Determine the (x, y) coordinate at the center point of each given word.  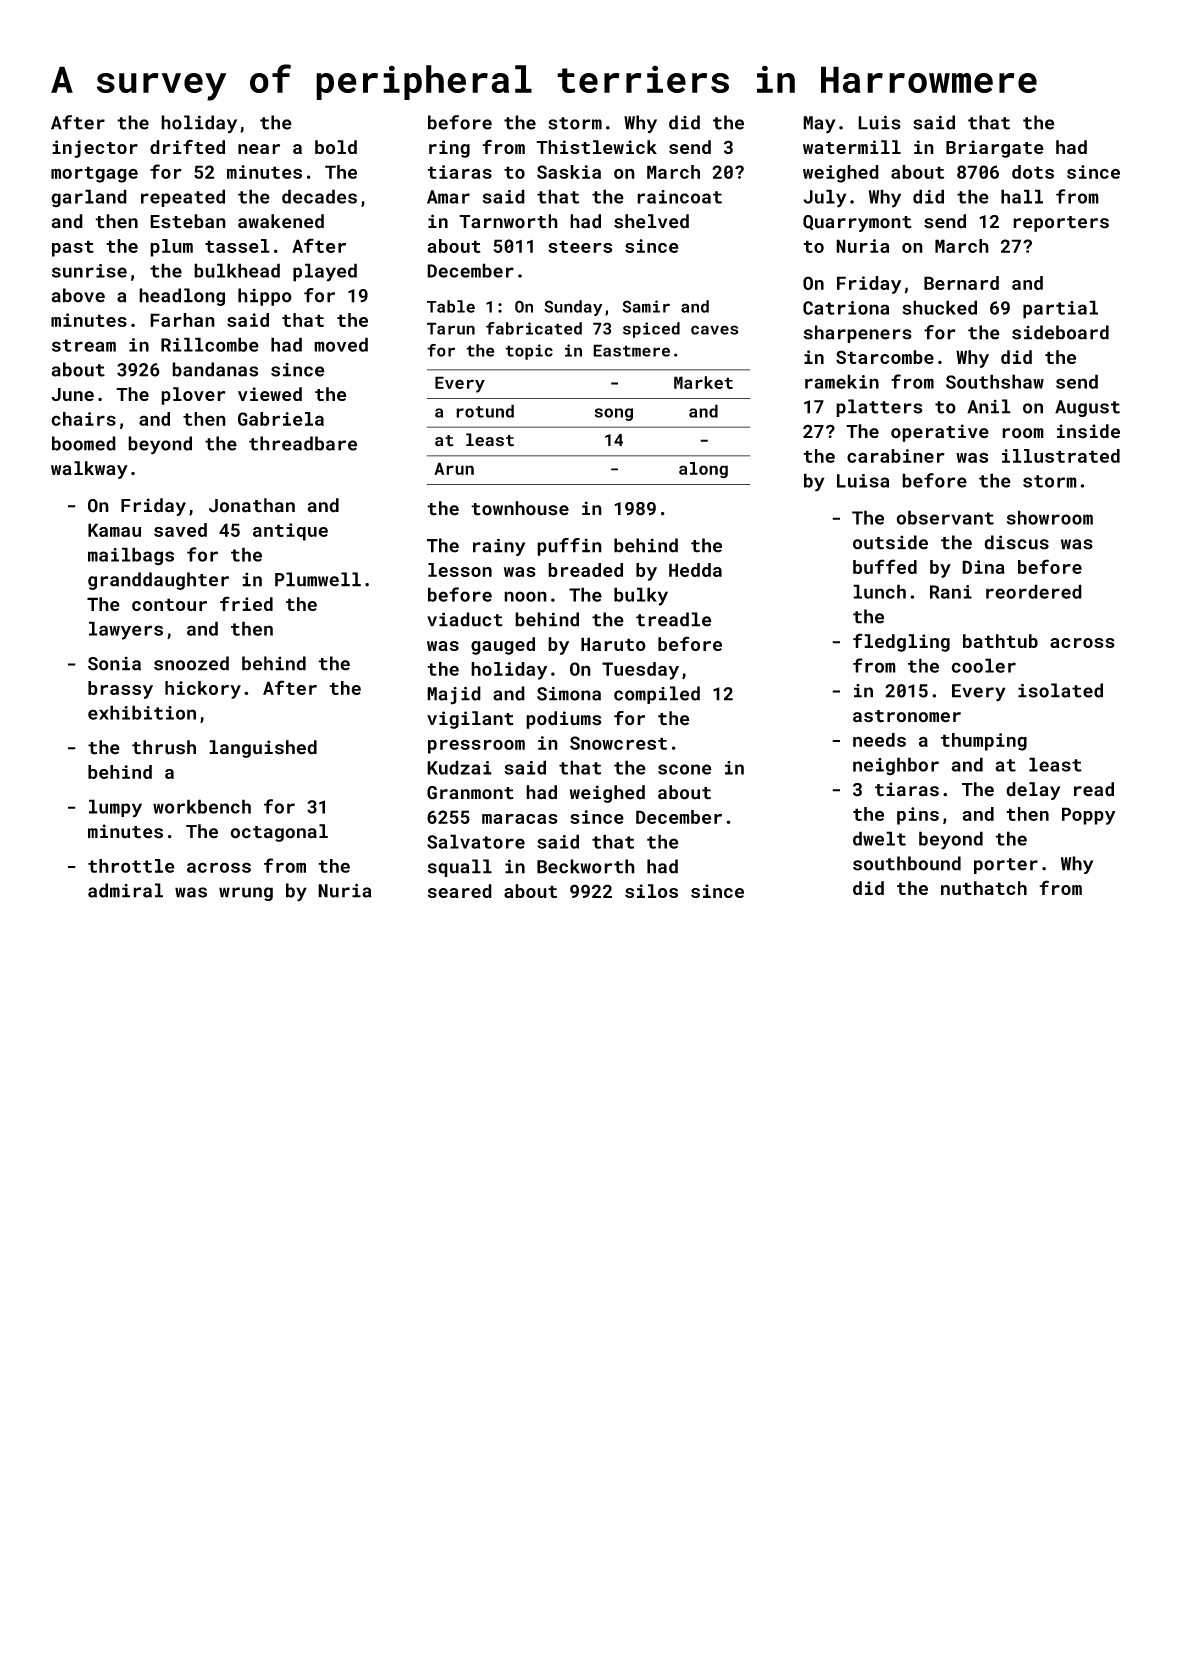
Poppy (1089, 816)
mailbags (131, 556)
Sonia (114, 663)
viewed (270, 394)
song (614, 414)
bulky (641, 596)
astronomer (907, 716)
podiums (564, 720)
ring (449, 149)
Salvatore (476, 841)
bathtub (1000, 641)
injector (95, 149)
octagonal (279, 833)
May (819, 125)
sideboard (1060, 332)
